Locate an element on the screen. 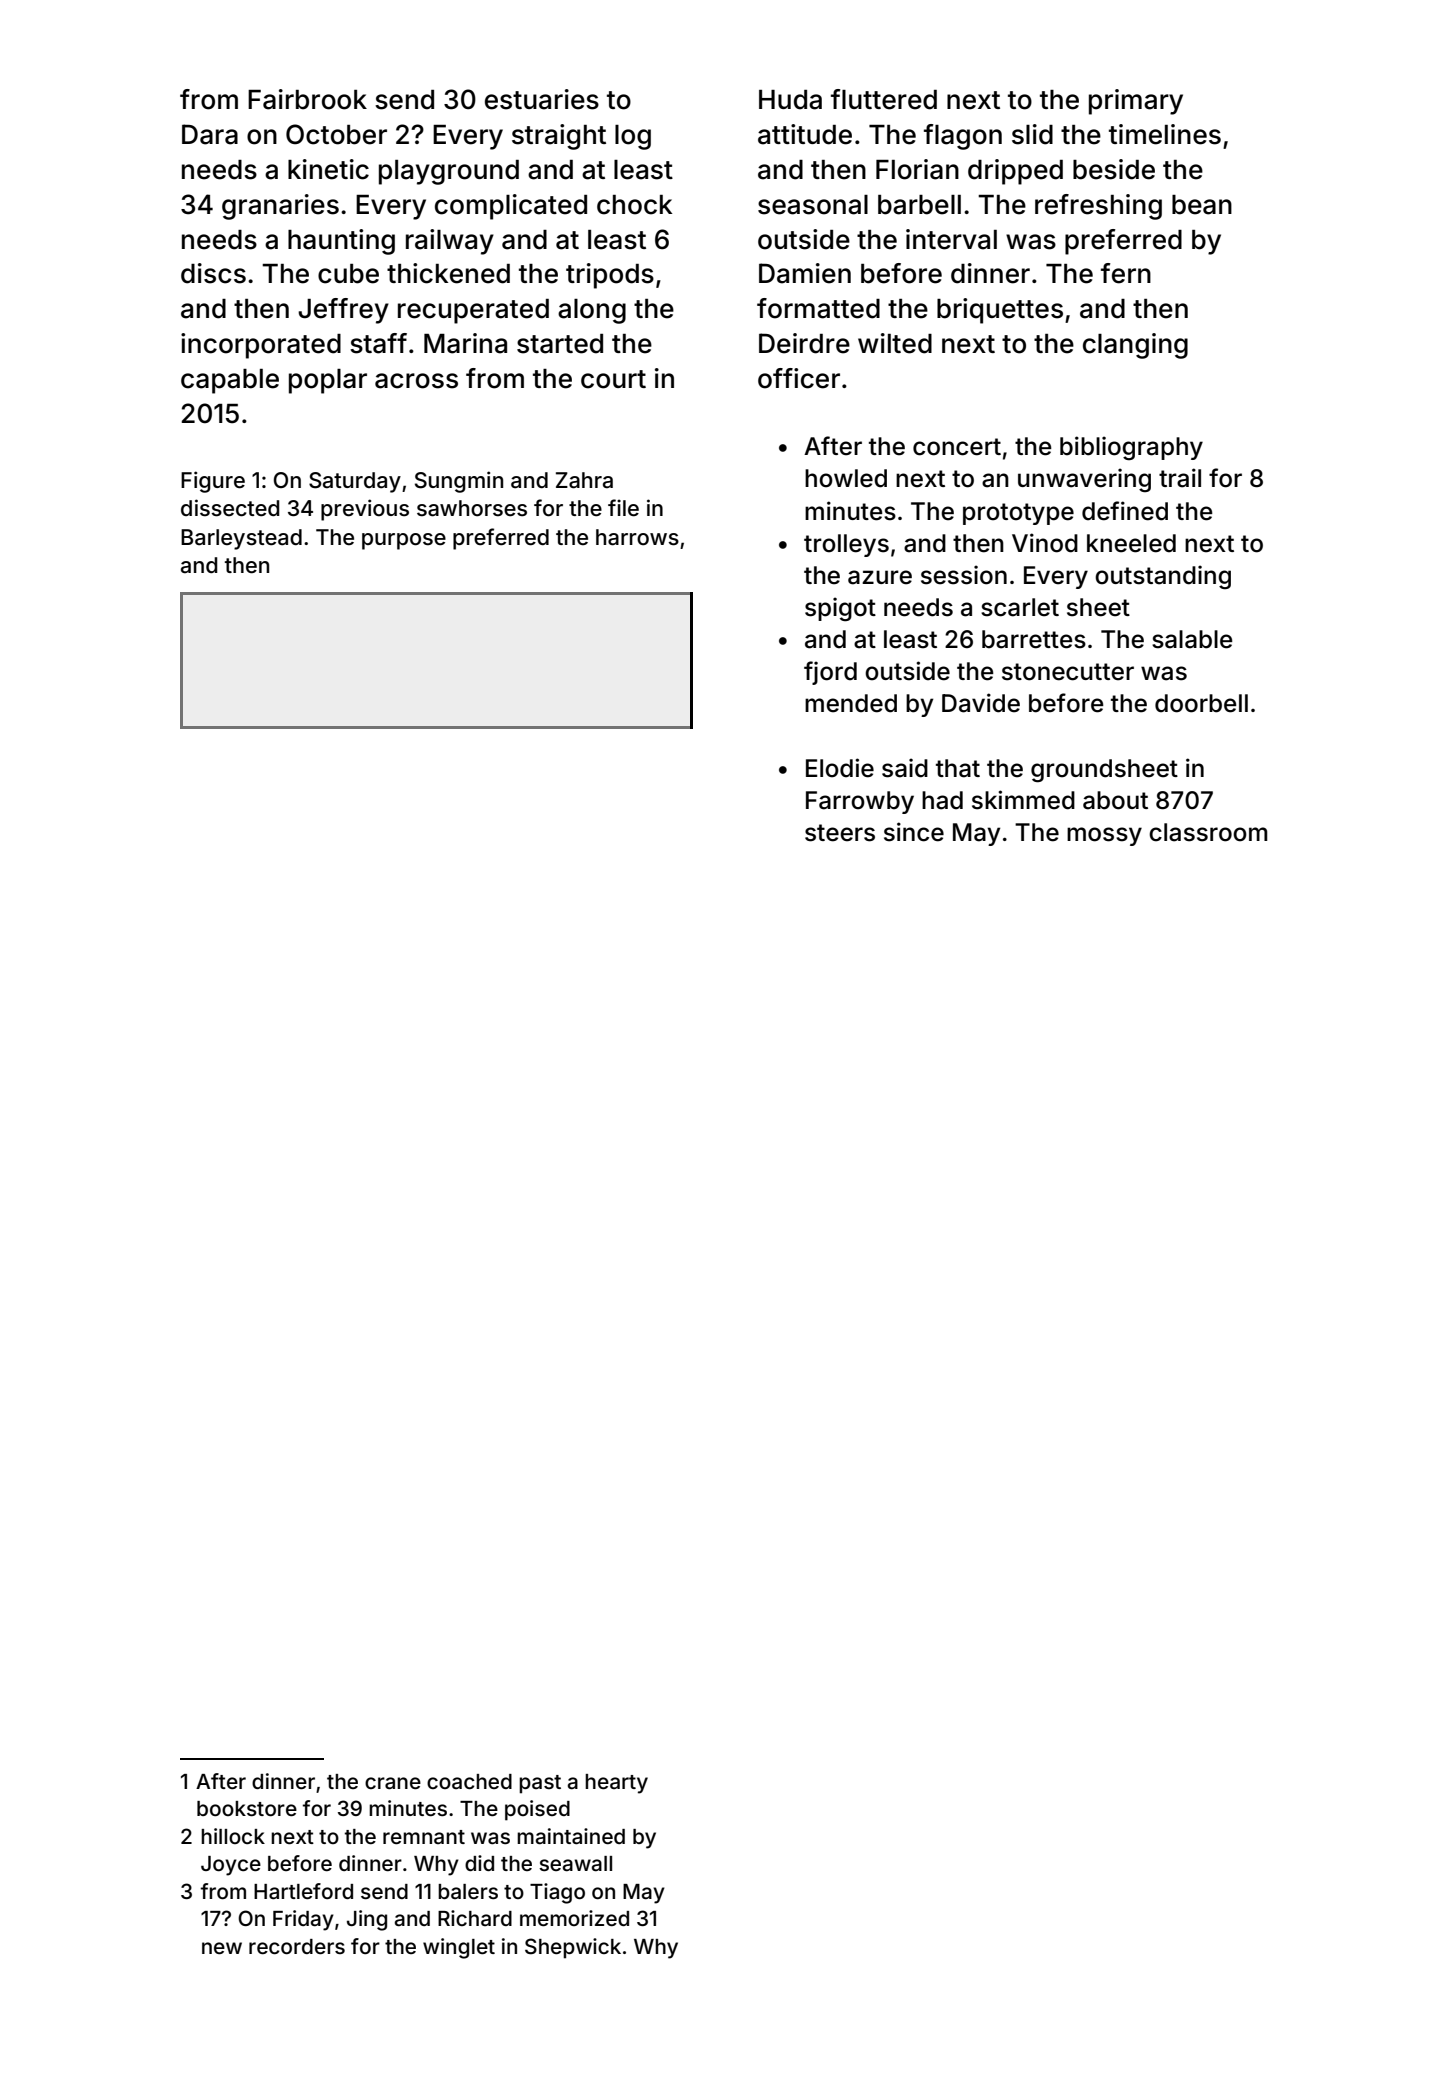  memorized is located at coordinates (574, 1918).
